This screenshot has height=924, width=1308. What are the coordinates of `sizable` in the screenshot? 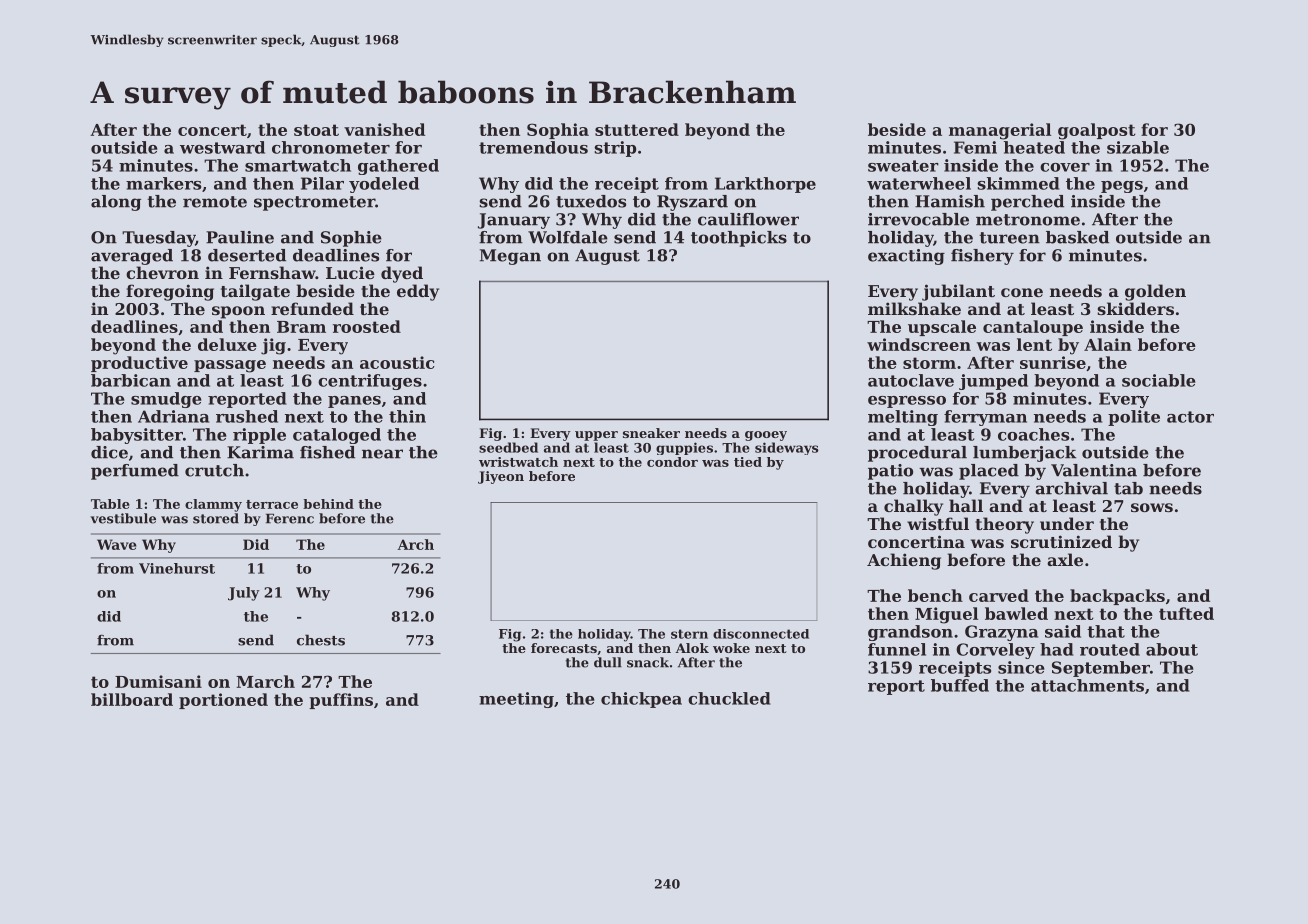 It's located at (1138, 147).
